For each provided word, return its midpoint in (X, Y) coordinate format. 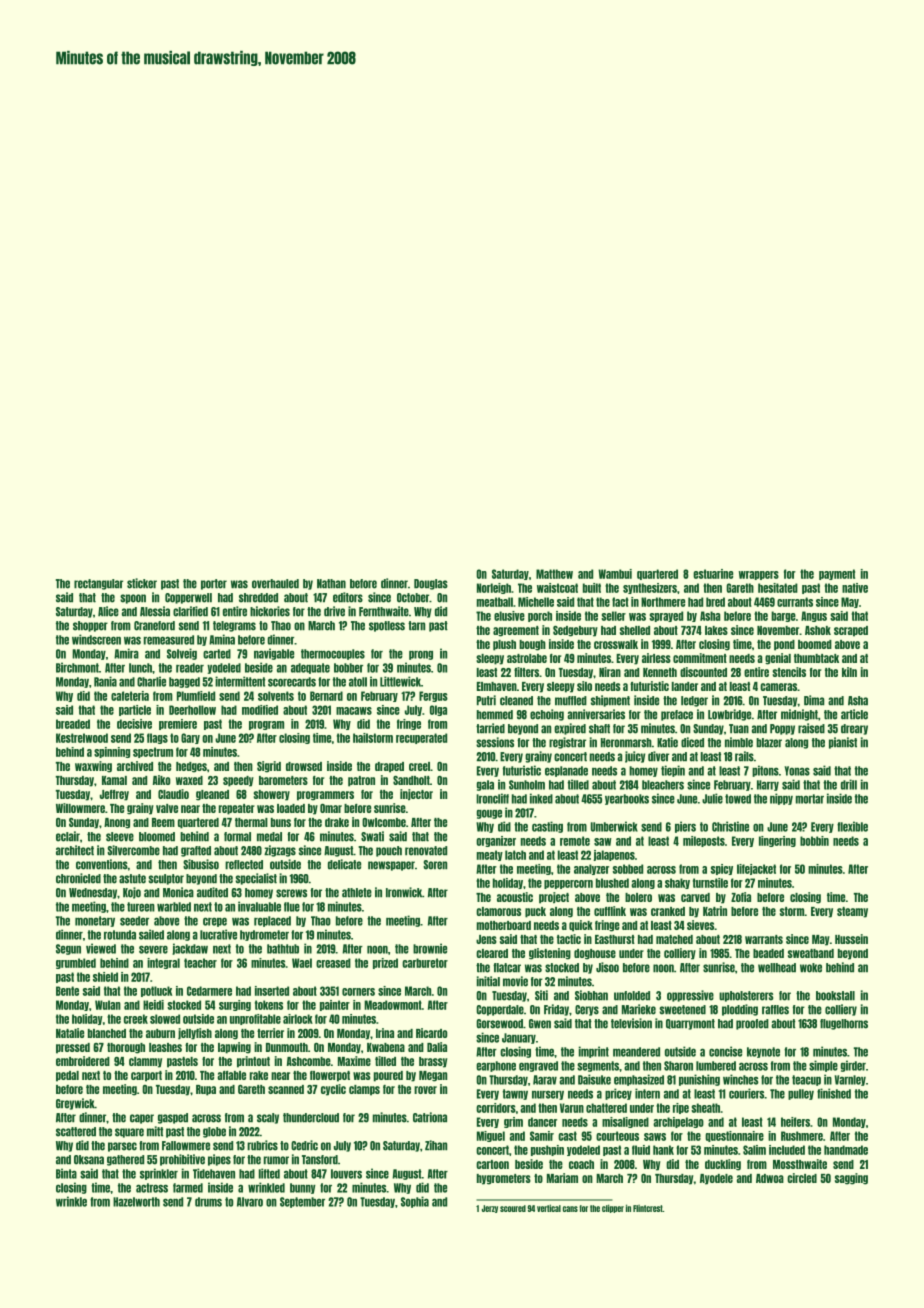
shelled (635, 630)
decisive (134, 724)
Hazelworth (136, 1202)
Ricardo (431, 1033)
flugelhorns (844, 1024)
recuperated (421, 738)
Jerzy (490, 1209)
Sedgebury (575, 631)
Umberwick (614, 826)
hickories (270, 611)
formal (237, 837)
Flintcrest (648, 1208)
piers (685, 827)
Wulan (108, 1005)
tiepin (673, 771)
